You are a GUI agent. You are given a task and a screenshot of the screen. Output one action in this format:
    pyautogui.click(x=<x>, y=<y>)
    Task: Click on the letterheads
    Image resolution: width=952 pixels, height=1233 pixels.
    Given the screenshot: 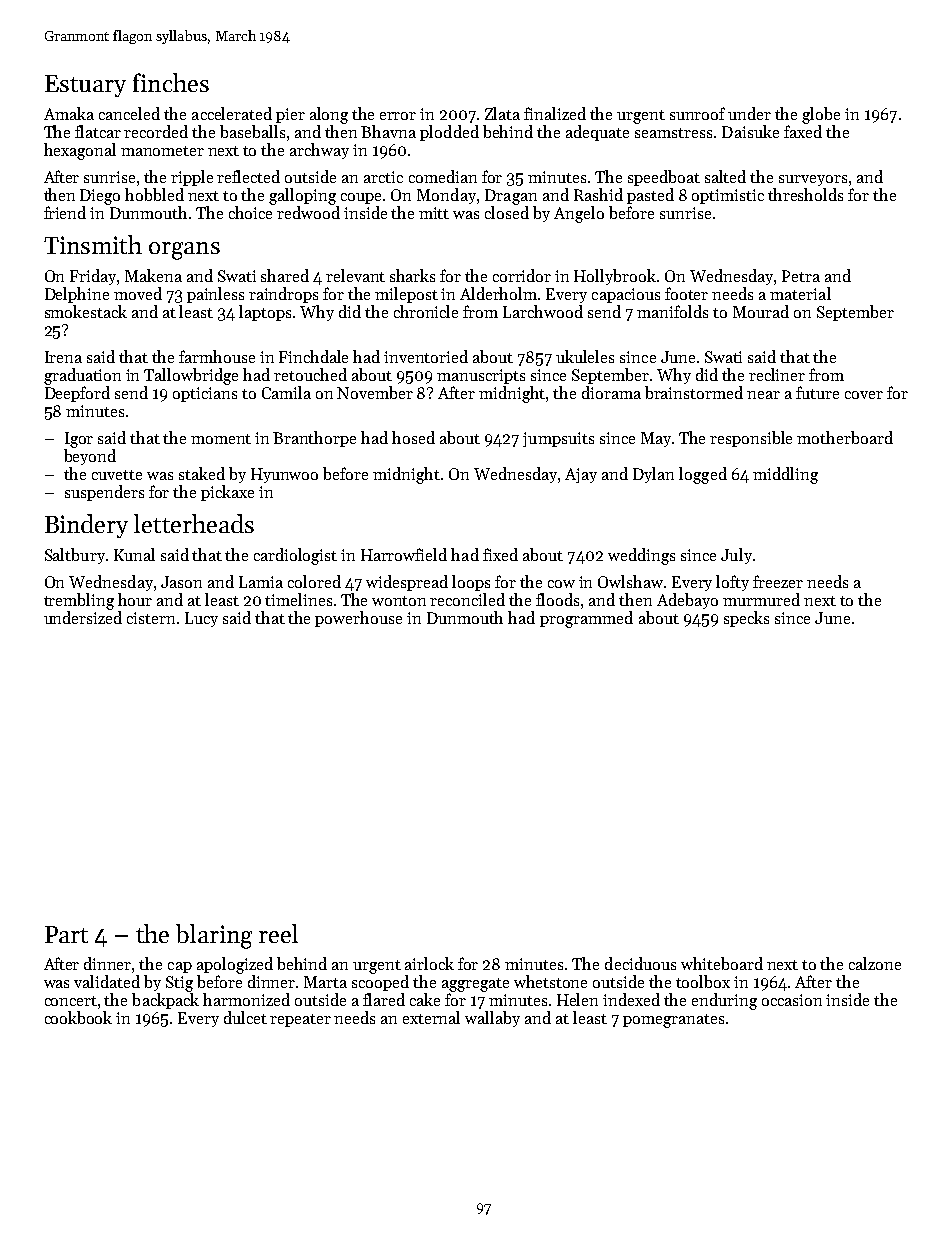 What is the action you would take?
    pyautogui.click(x=194, y=523)
